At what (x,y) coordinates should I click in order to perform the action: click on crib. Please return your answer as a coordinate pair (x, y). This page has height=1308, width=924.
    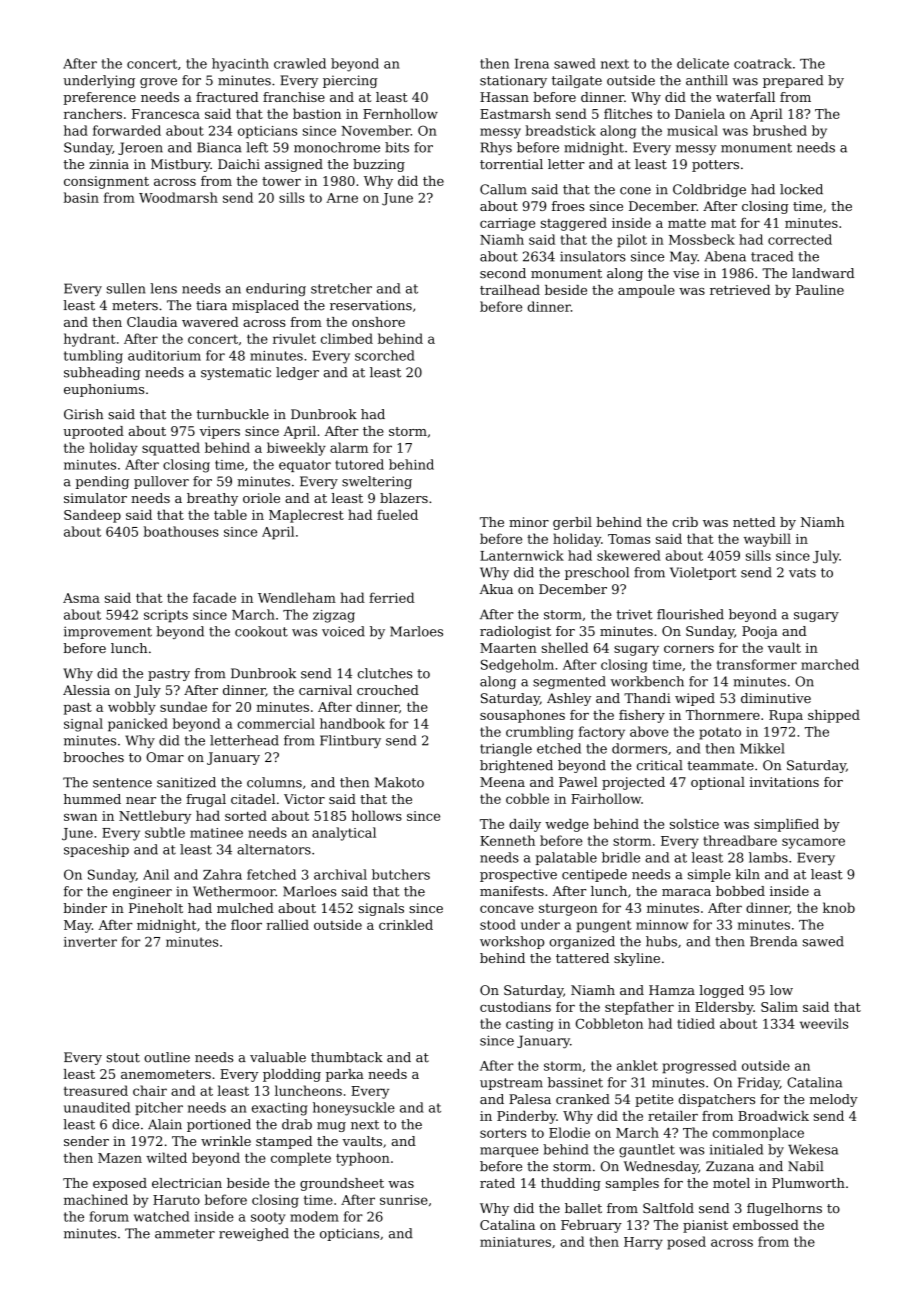
    Looking at the image, I should click on (685, 522).
